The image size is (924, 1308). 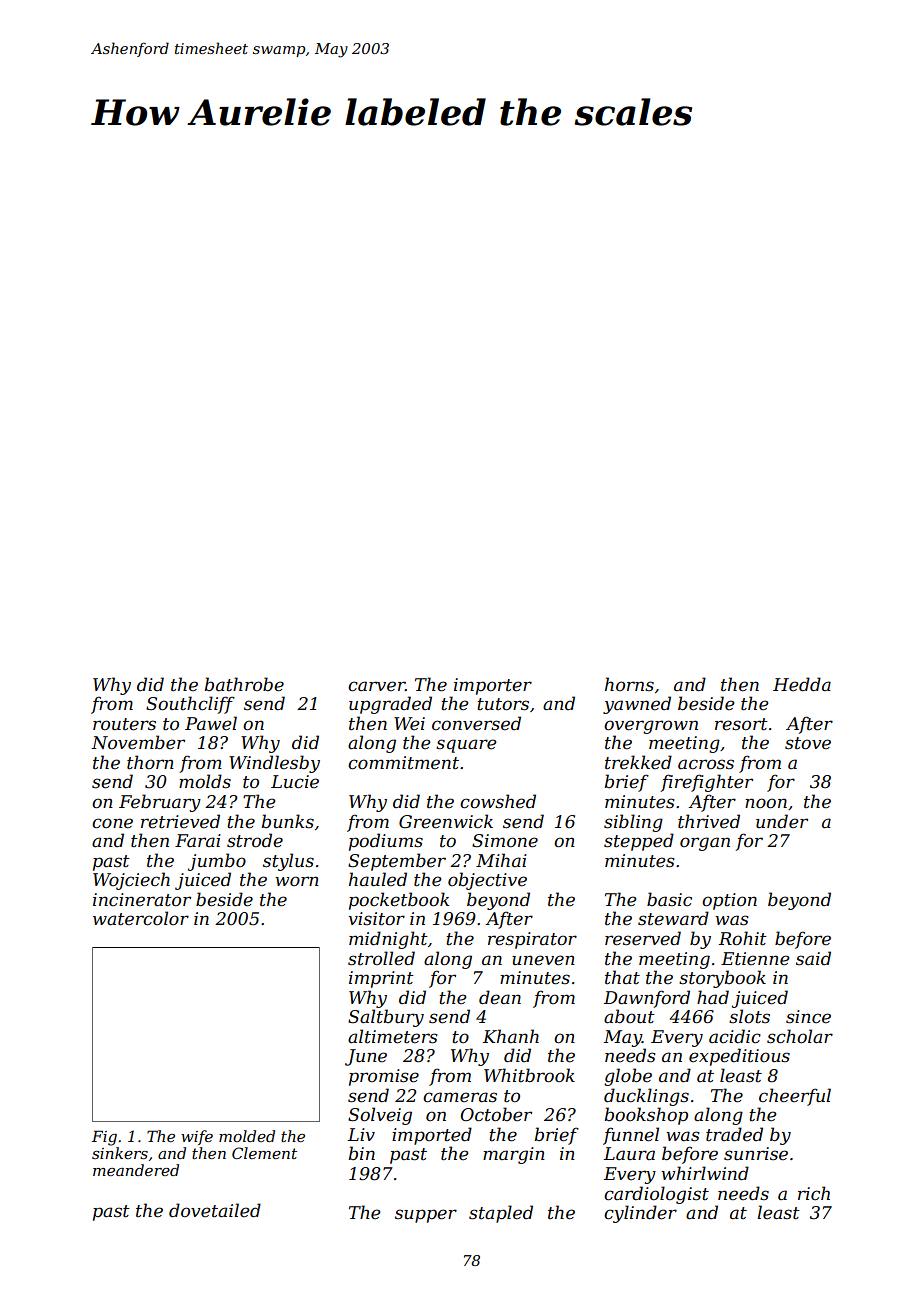 What do you see at coordinates (244, 684) in the screenshot?
I see `bathrobe` at bounding box center [244, 684].
